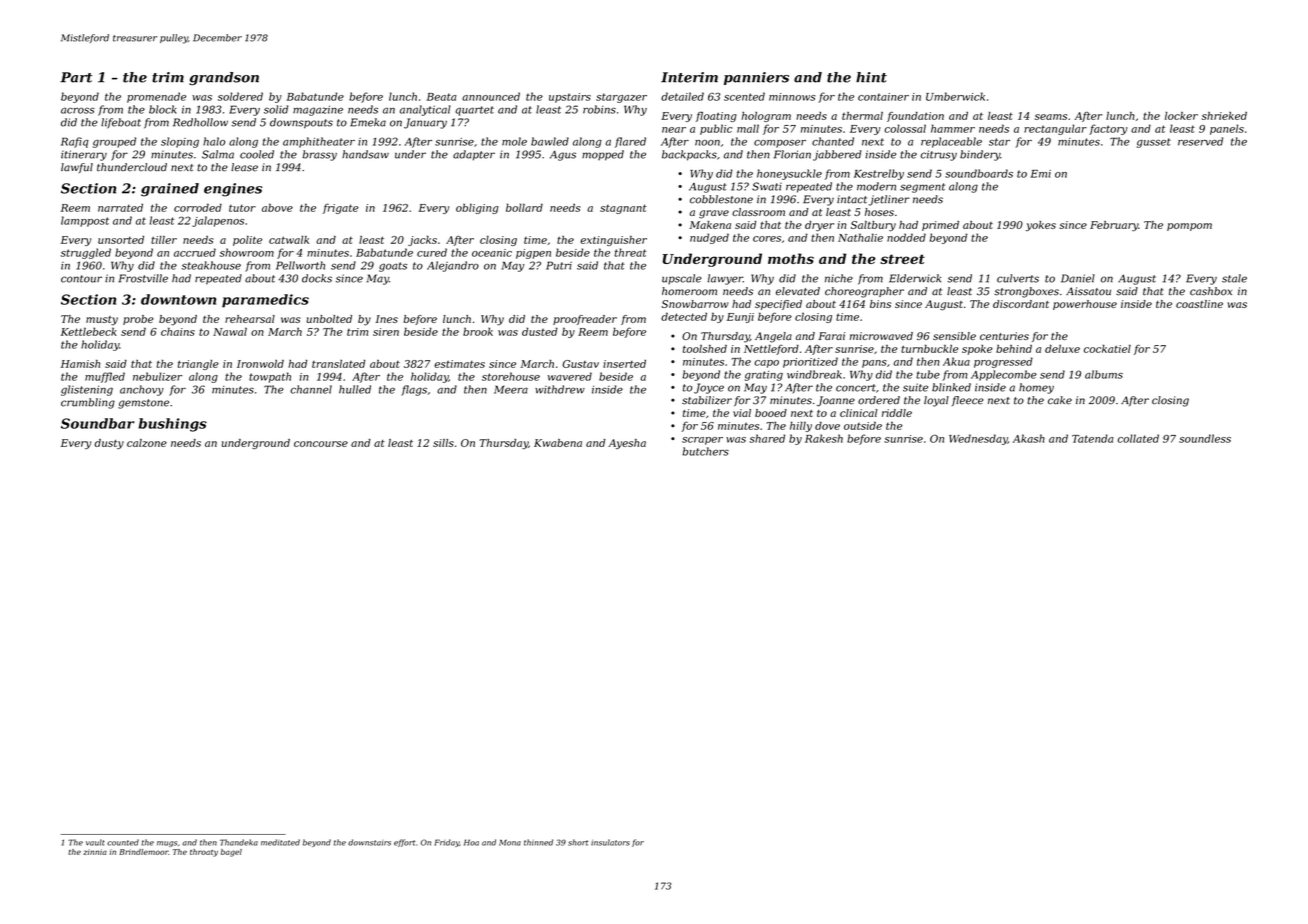 The height and width of the document is (924, 1308). What do you see at coordinates (689, 77) in the document?
I see `Interim` at bounding box center [689, 77].
